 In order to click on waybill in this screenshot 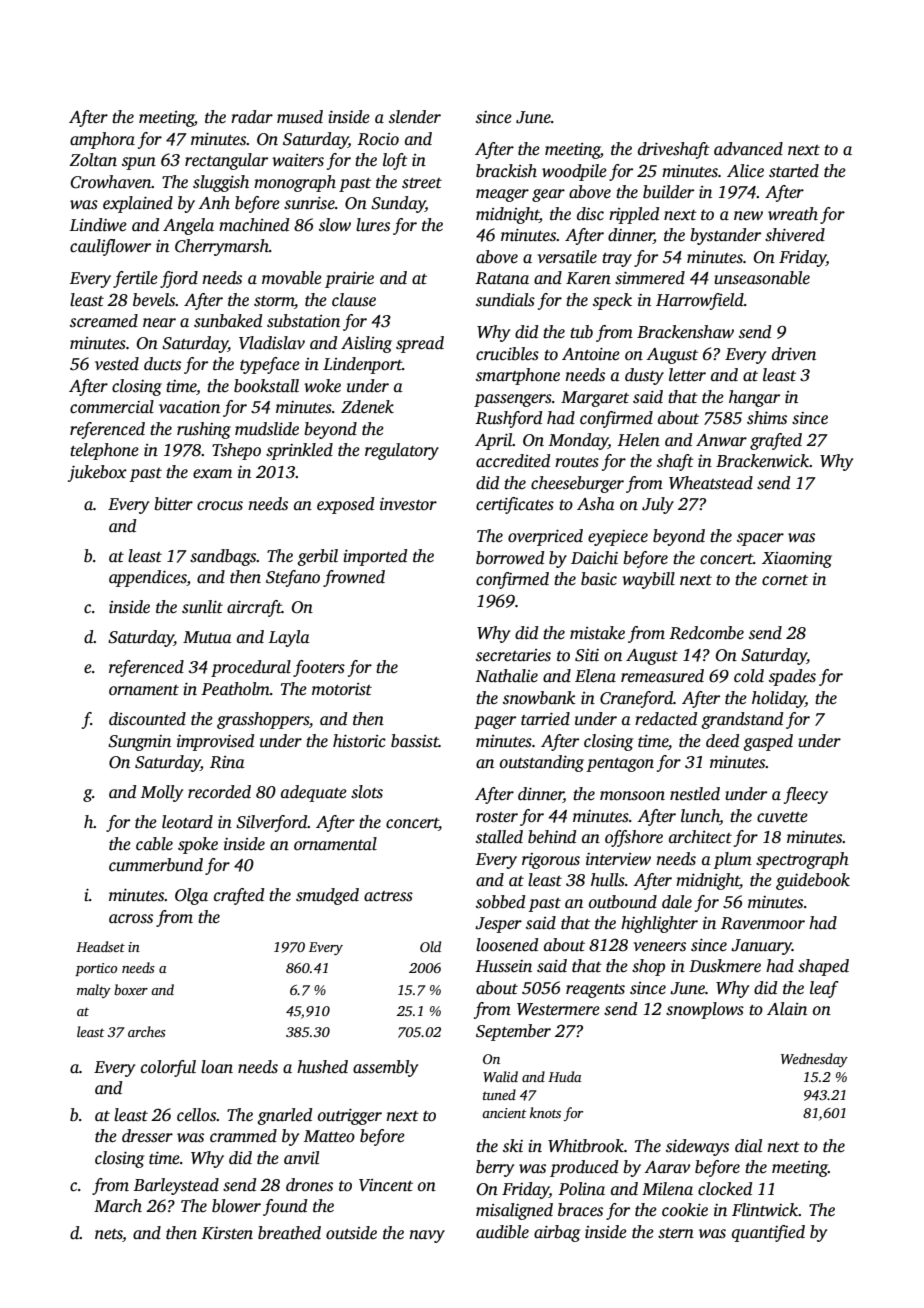, I will do `click(648, 580)`.
